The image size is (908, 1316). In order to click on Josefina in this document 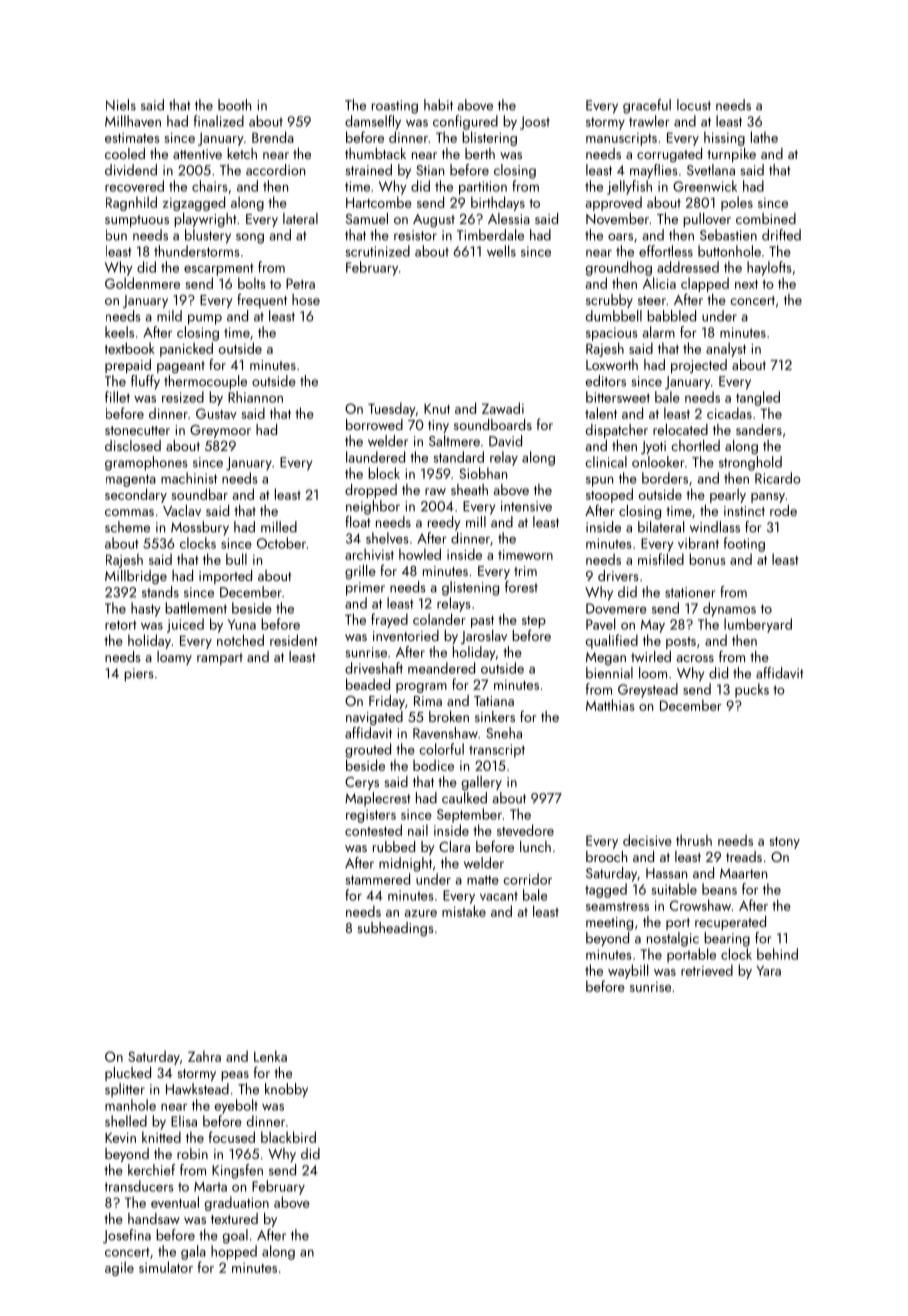, I will do `click(127, 1236)`.
